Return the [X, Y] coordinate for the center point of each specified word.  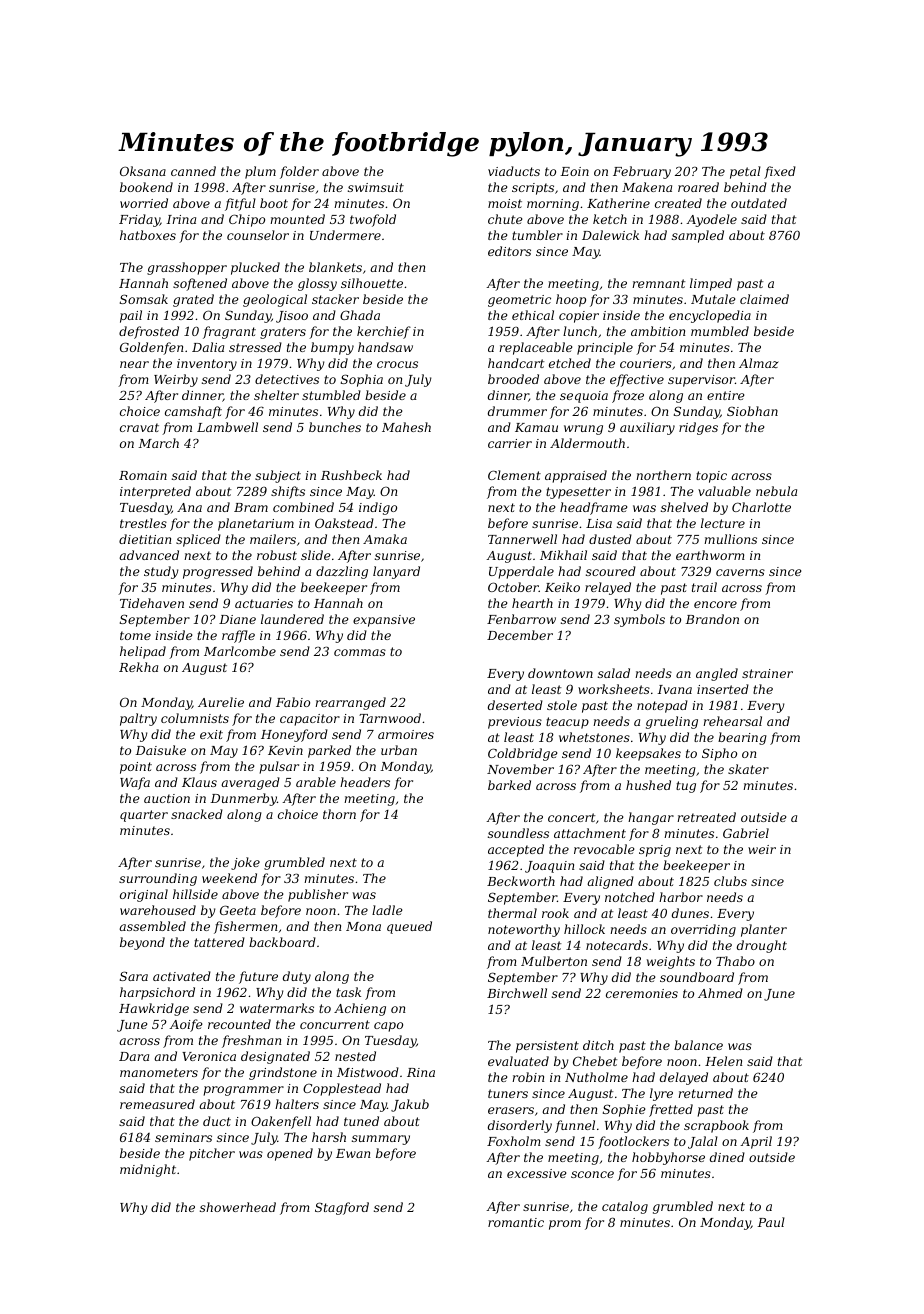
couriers [646, 363]
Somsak [144, 299]
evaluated [518, 1061]
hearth [532, 603]
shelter [276, 395]
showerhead [238, 1207]
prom [565, 1225]
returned [705, 1093]
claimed [764, 299]
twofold [373, 220]
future [258, 977]
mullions [730, 539]
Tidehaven [152, 603]
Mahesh [406, 427]
